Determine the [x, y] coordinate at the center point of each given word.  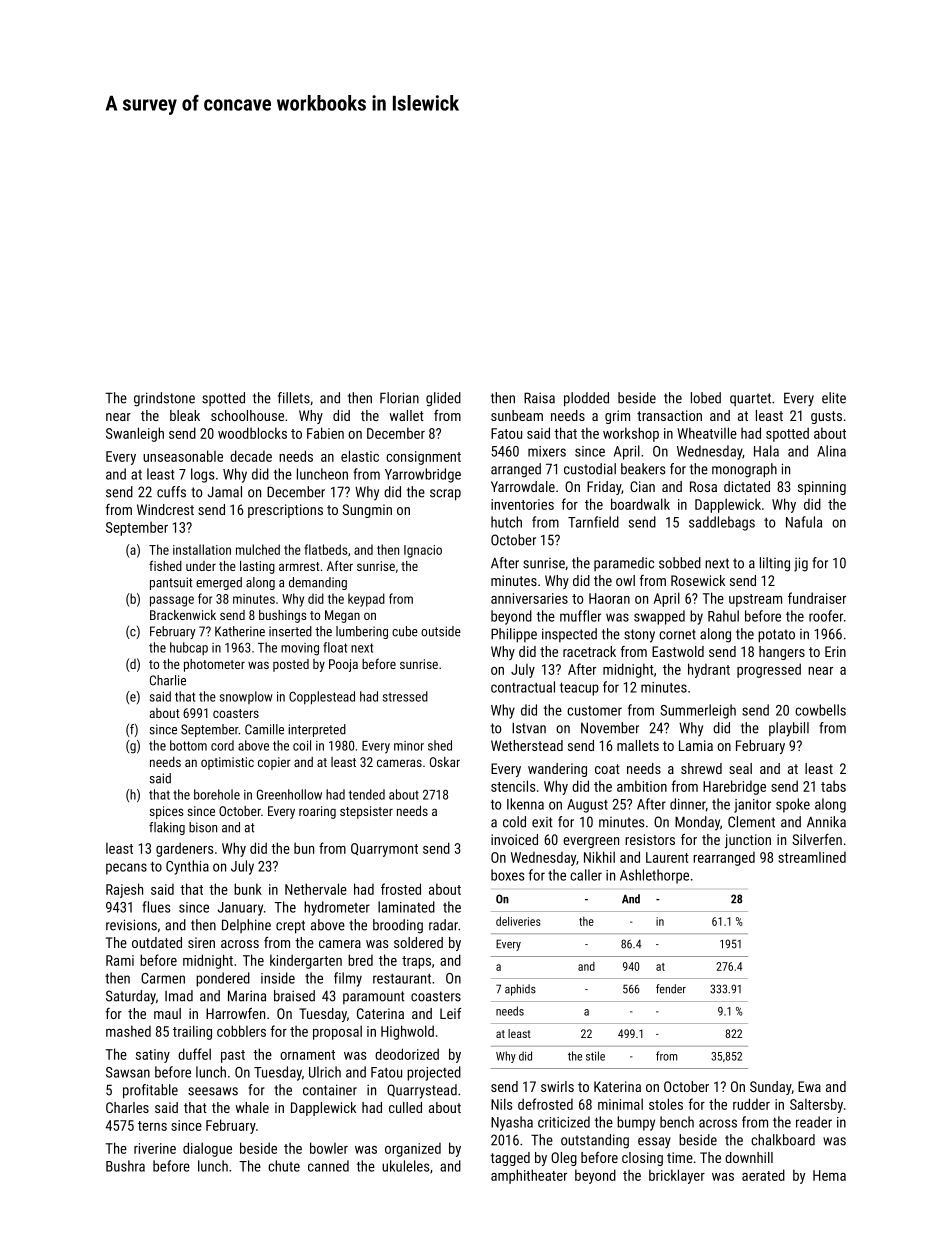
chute [284, 1166]
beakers [643, 469]
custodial [590, 469]
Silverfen [817, 839]
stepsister [366, 812]
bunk [248, 889]
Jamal [225, 492]
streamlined [812, 857]
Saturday [131, 997]
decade [251, 456]
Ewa [809, 1086]
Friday [604, 488]
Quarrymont [384, 850]
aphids [520, 990]
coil [302, 745]
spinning [822, 488]
